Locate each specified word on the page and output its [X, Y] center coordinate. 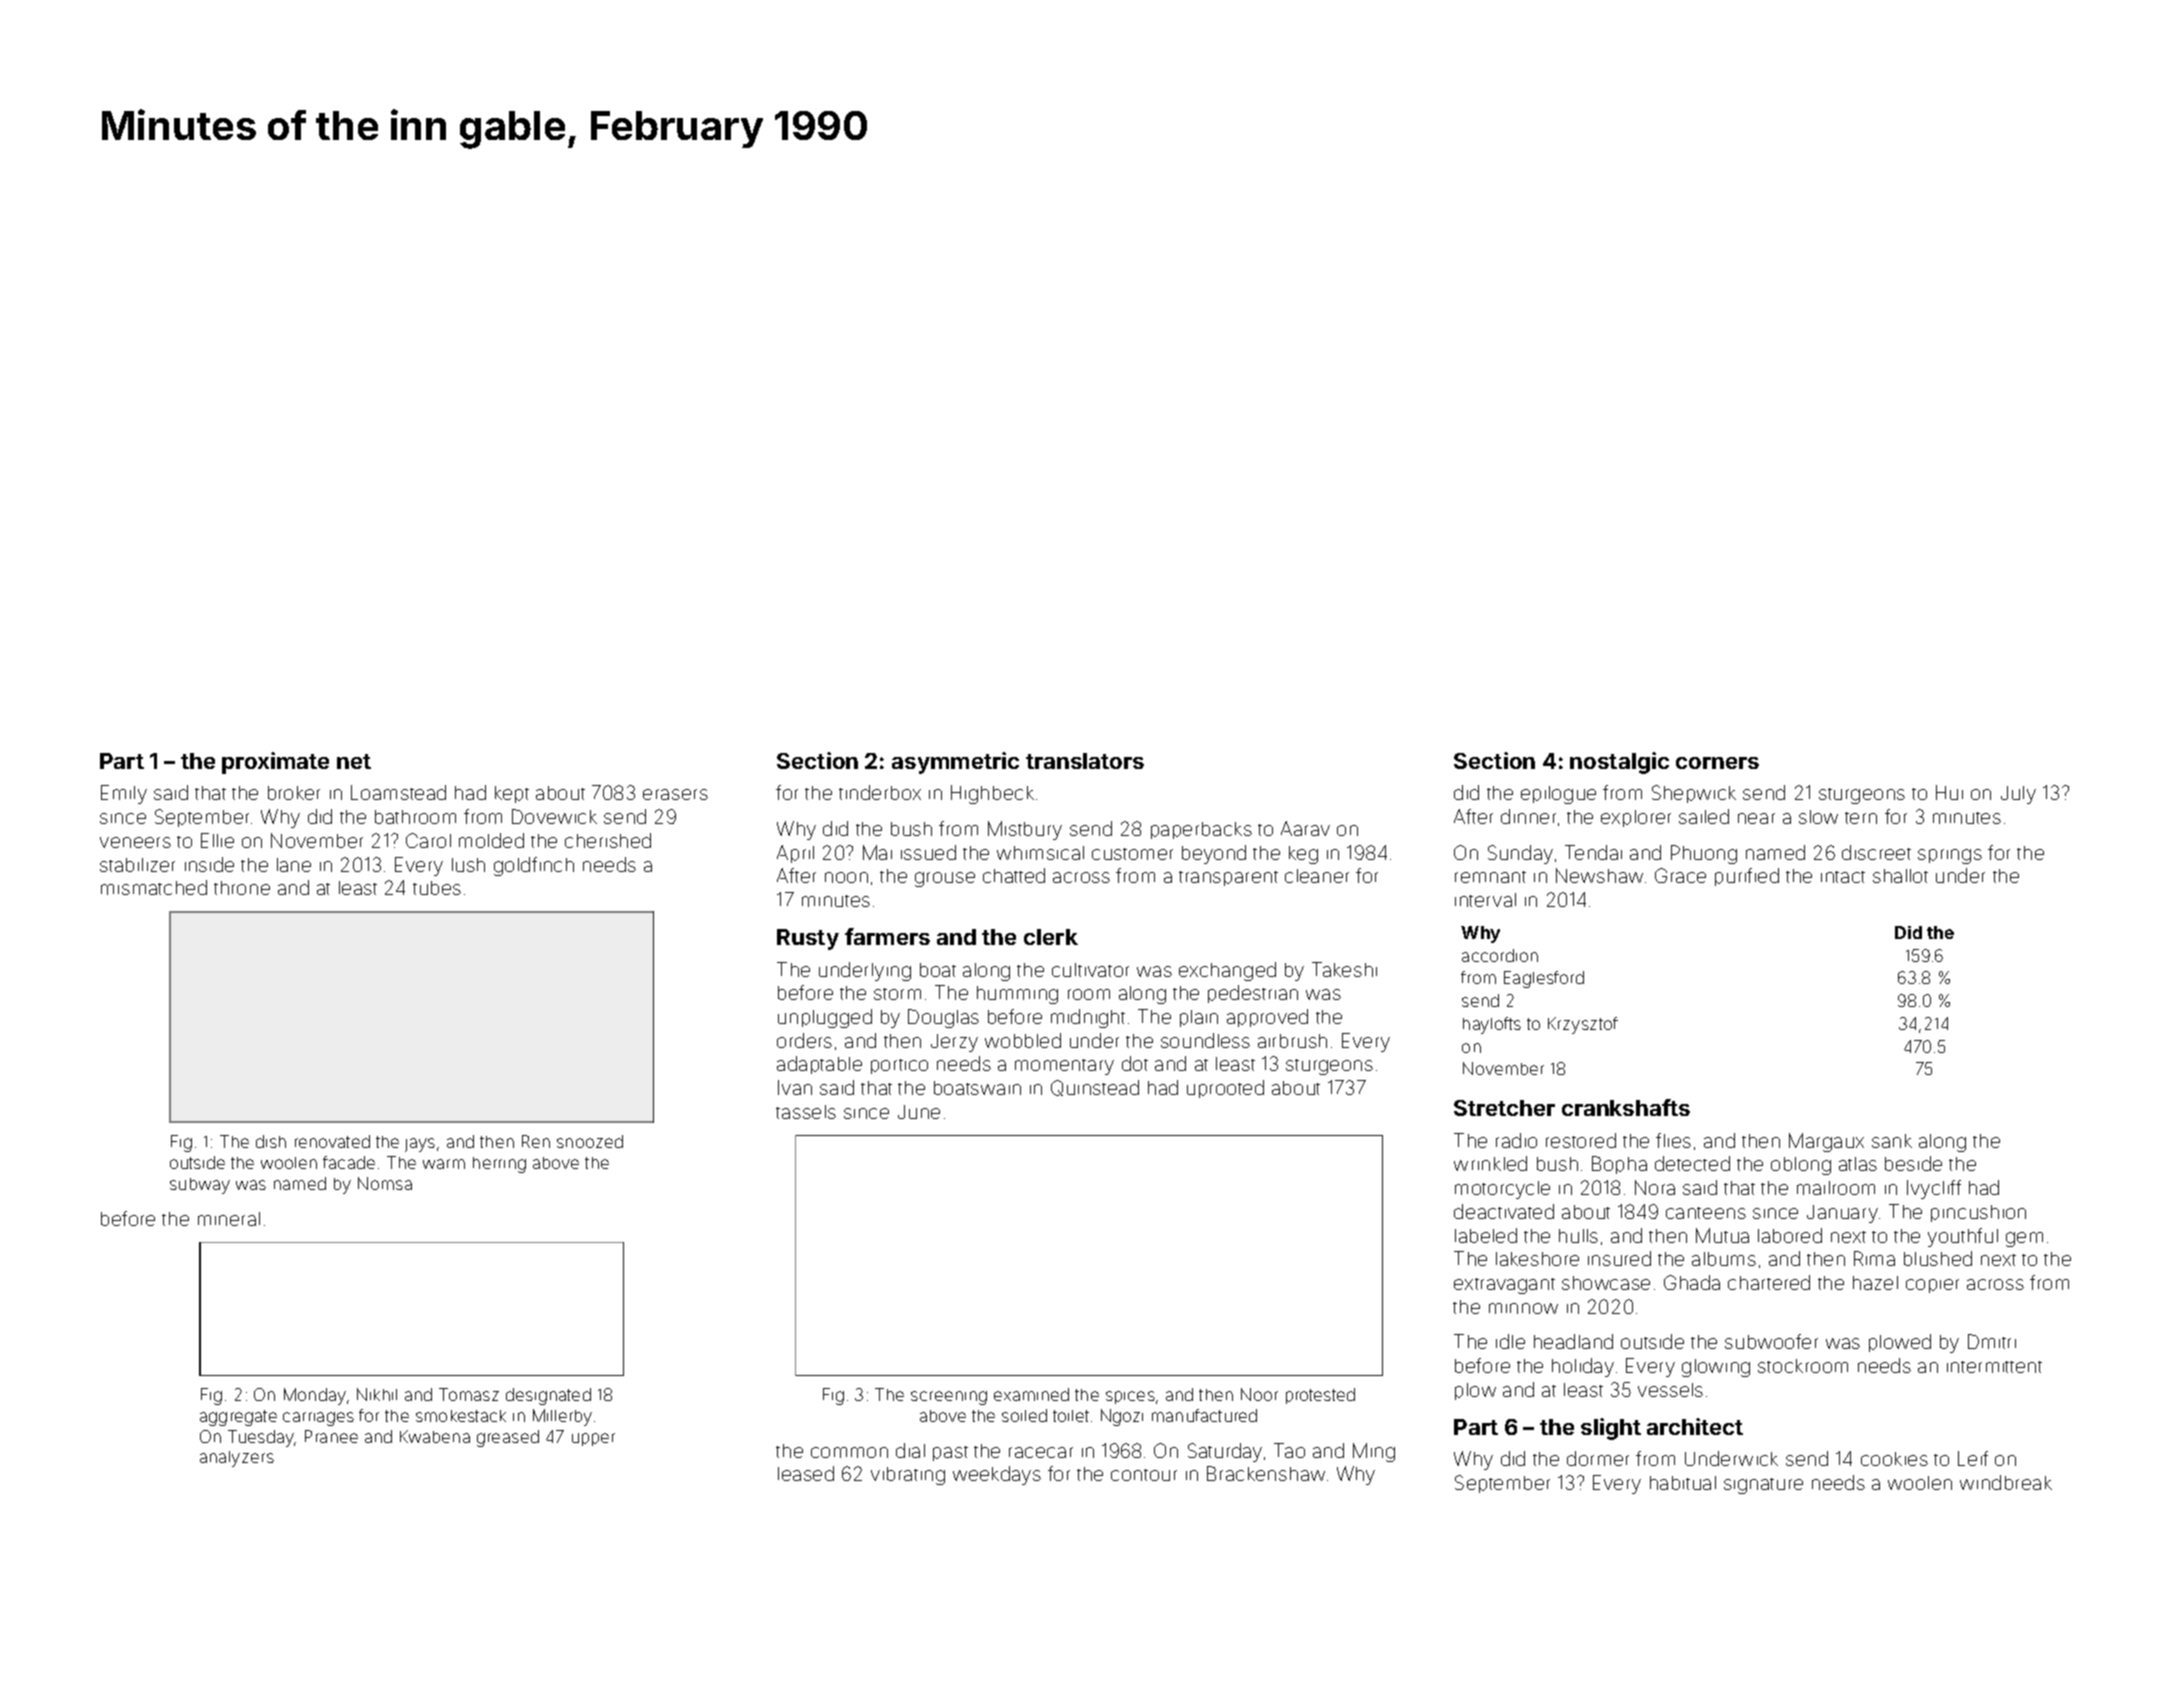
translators [1085, 761]
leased [806, 1473]
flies [1673, 1140]
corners [1717, 763]
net [354, 761]
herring [499, 1165]
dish [271, 1141]
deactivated [1504, 1211]
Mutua [1722, 1235]
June [919, 1112]
